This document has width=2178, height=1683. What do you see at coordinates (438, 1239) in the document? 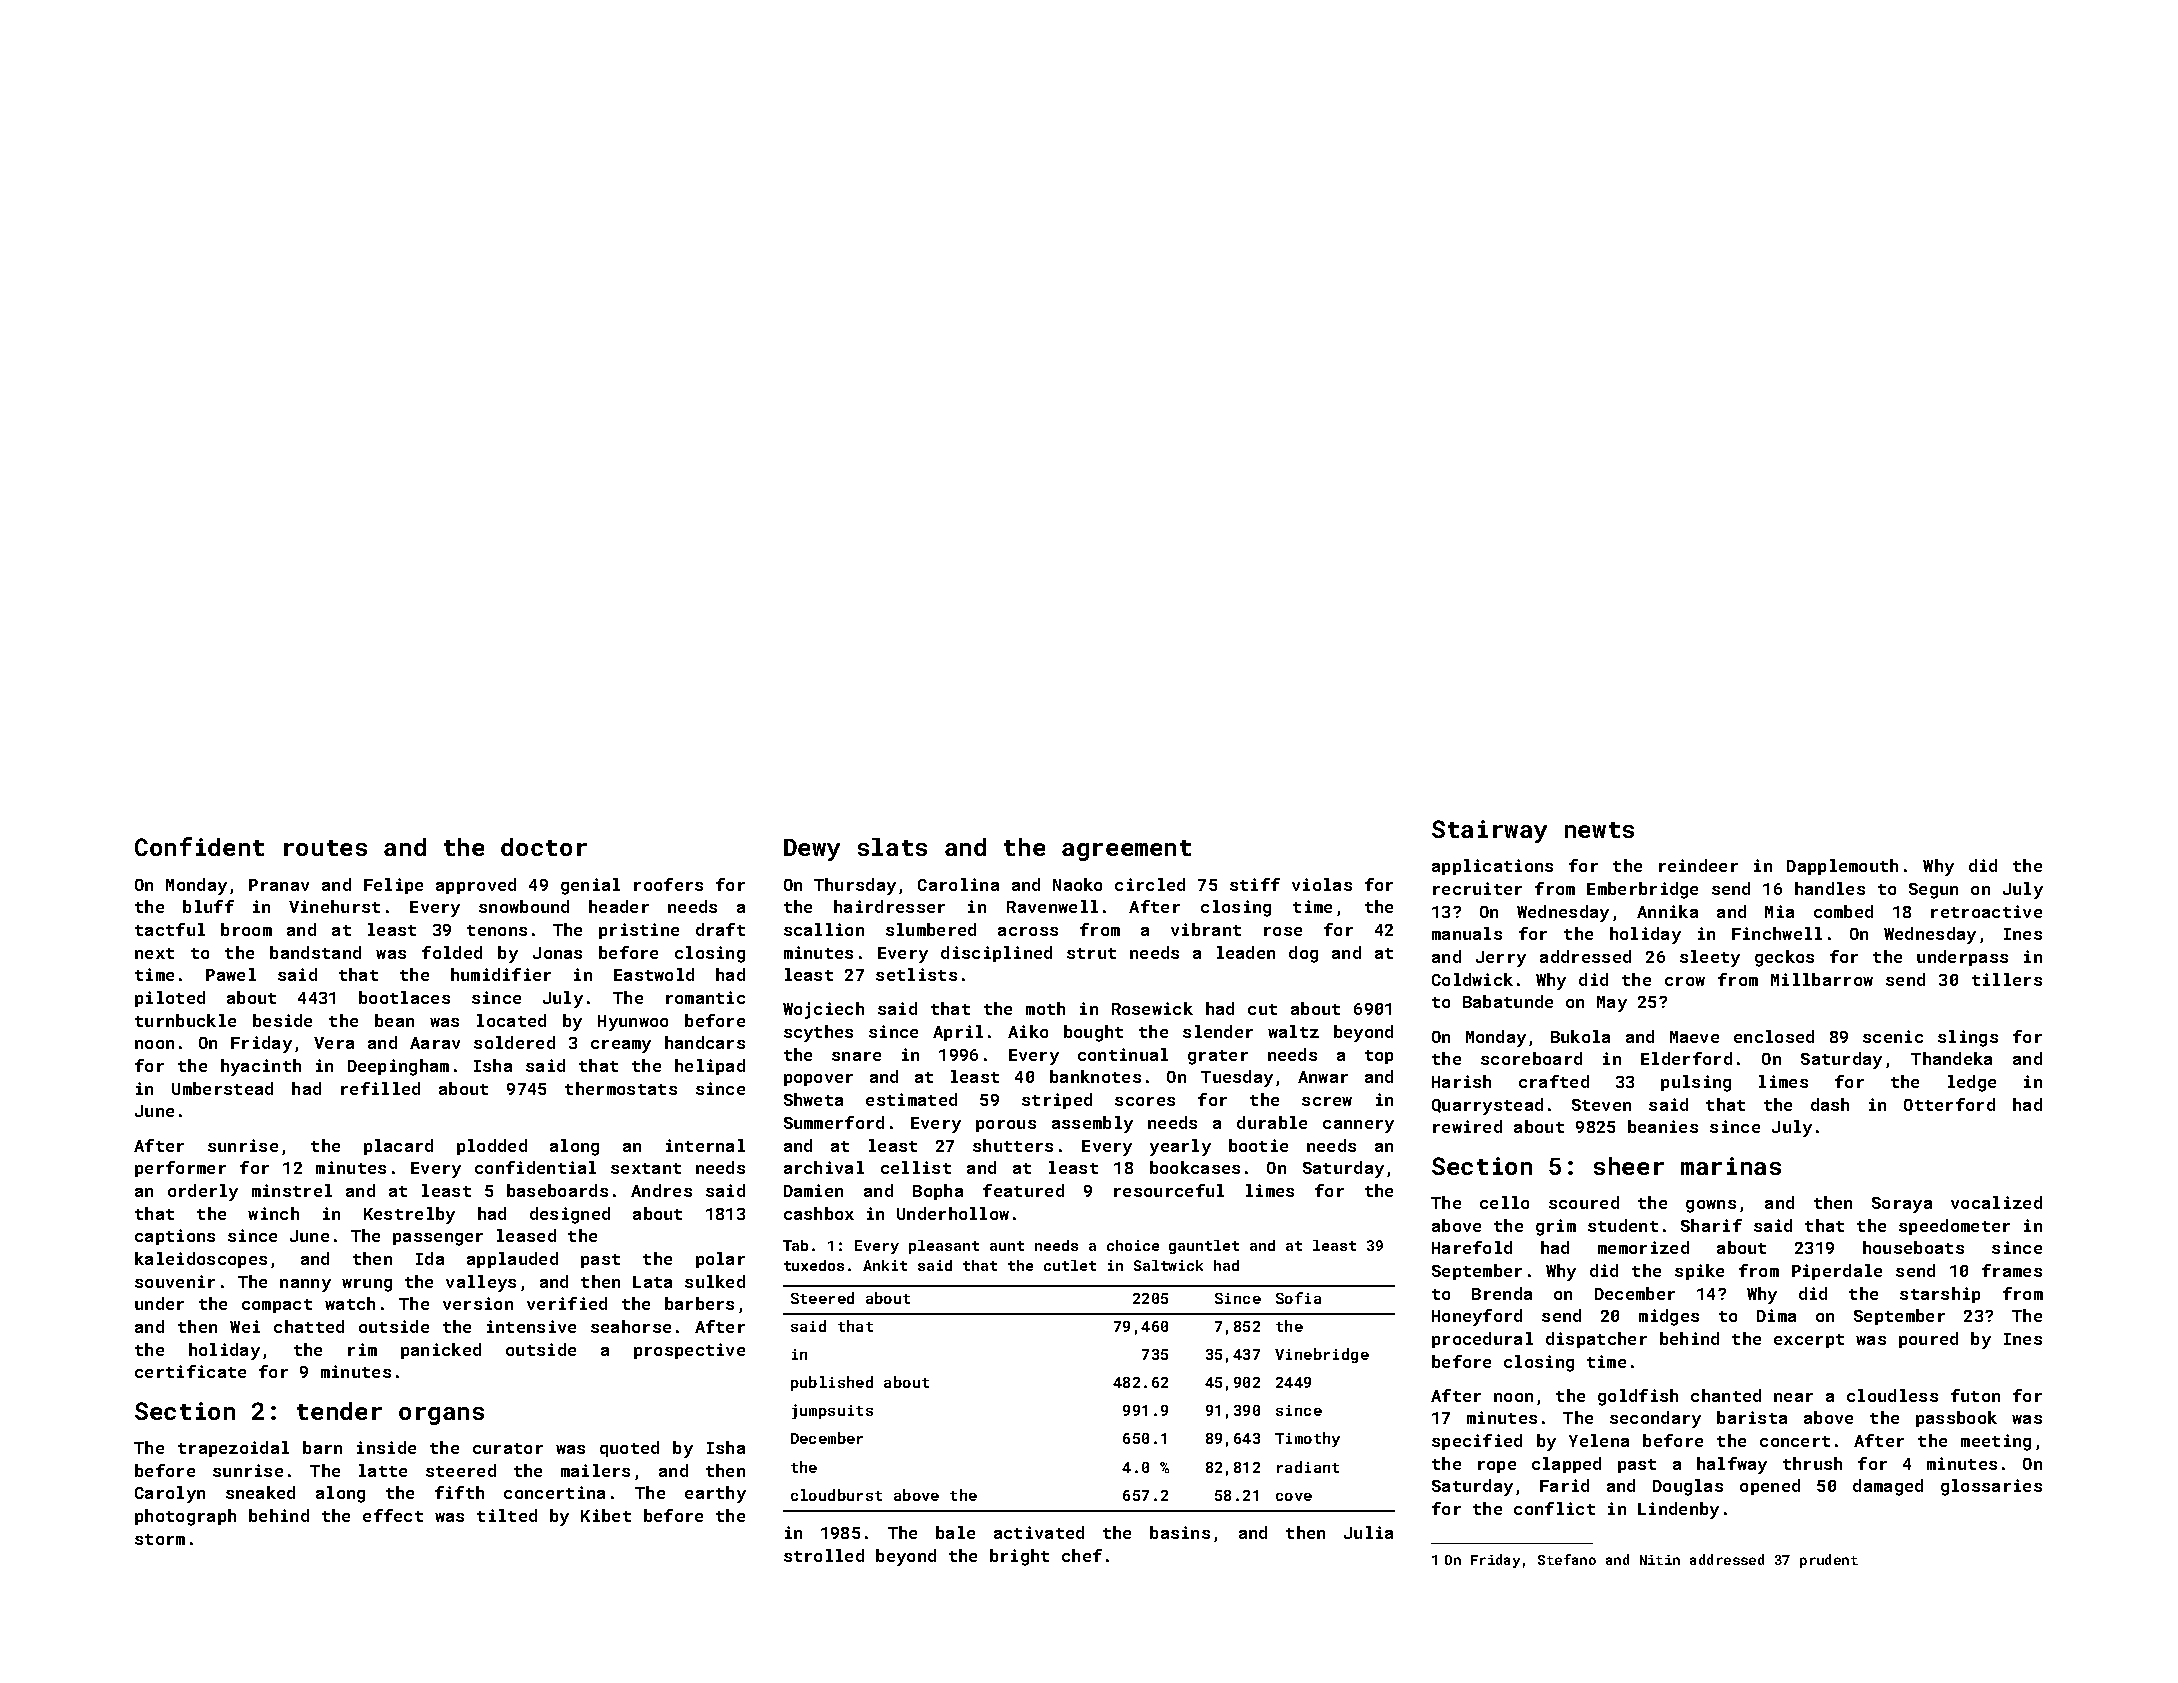
I see `passenger` at bounding box center [438, 1239].
